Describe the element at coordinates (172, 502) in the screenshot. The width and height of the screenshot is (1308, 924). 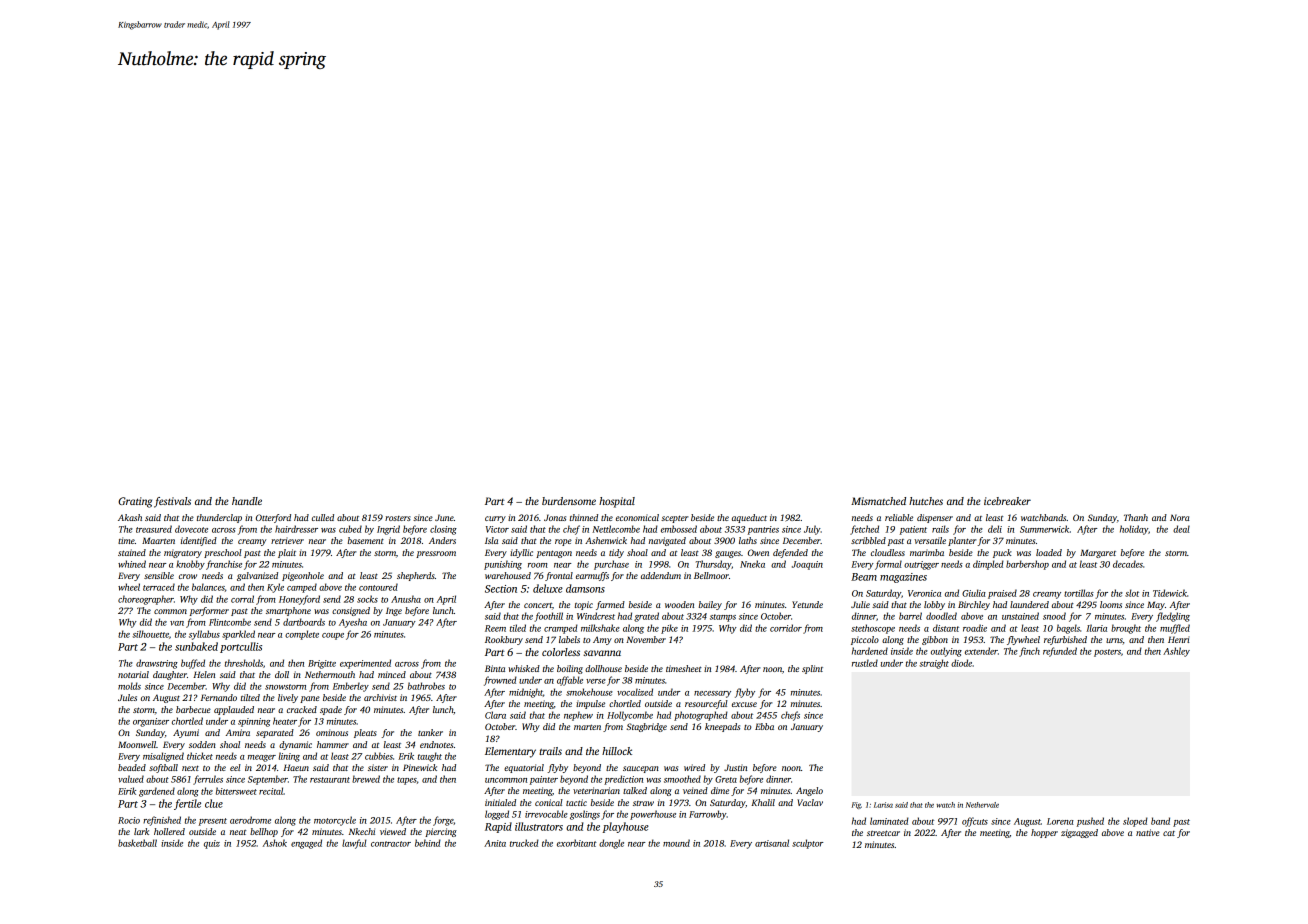
I see `festivals` at that location.
